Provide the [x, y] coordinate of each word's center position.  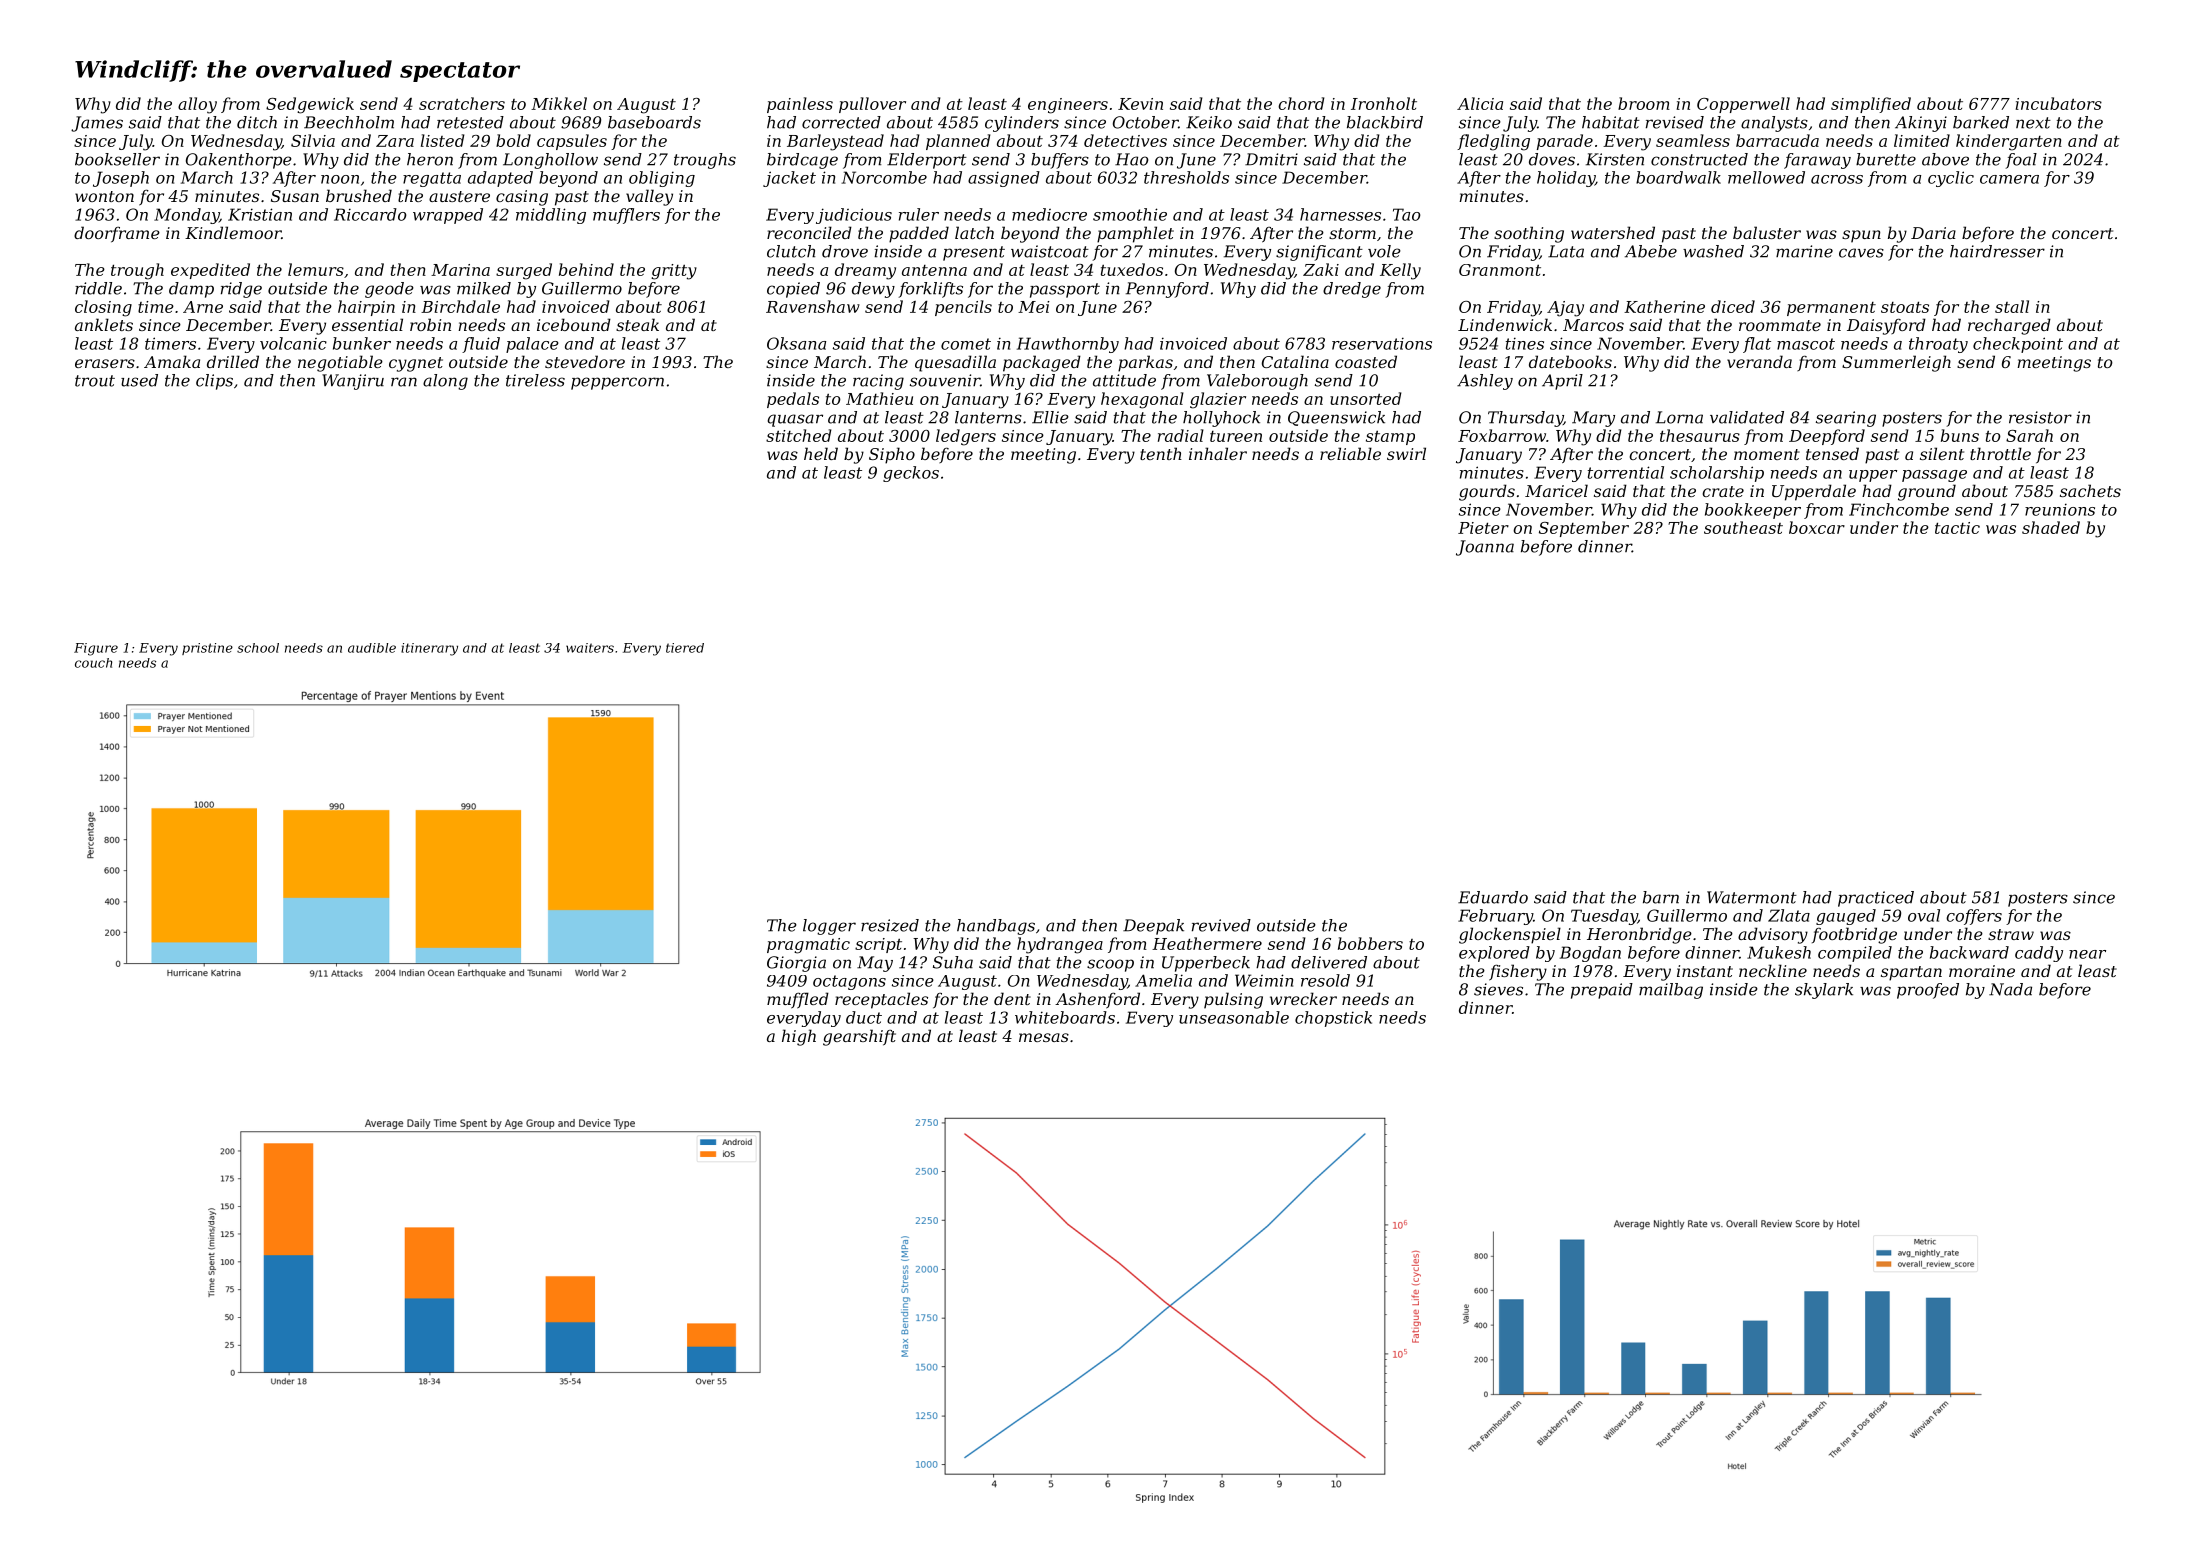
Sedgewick [310, 105]
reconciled [809, 232]
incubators [2058, 103]
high [799, 1037]
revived [1221, 925]
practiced [1876, 899]
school [258, 648]
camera [2009, 179]
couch [93, 663]
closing [103, 308]
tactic [1957, 528]
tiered [685, 648]
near [2087, 954]
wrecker [1303, 998]
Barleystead [835, 142]
